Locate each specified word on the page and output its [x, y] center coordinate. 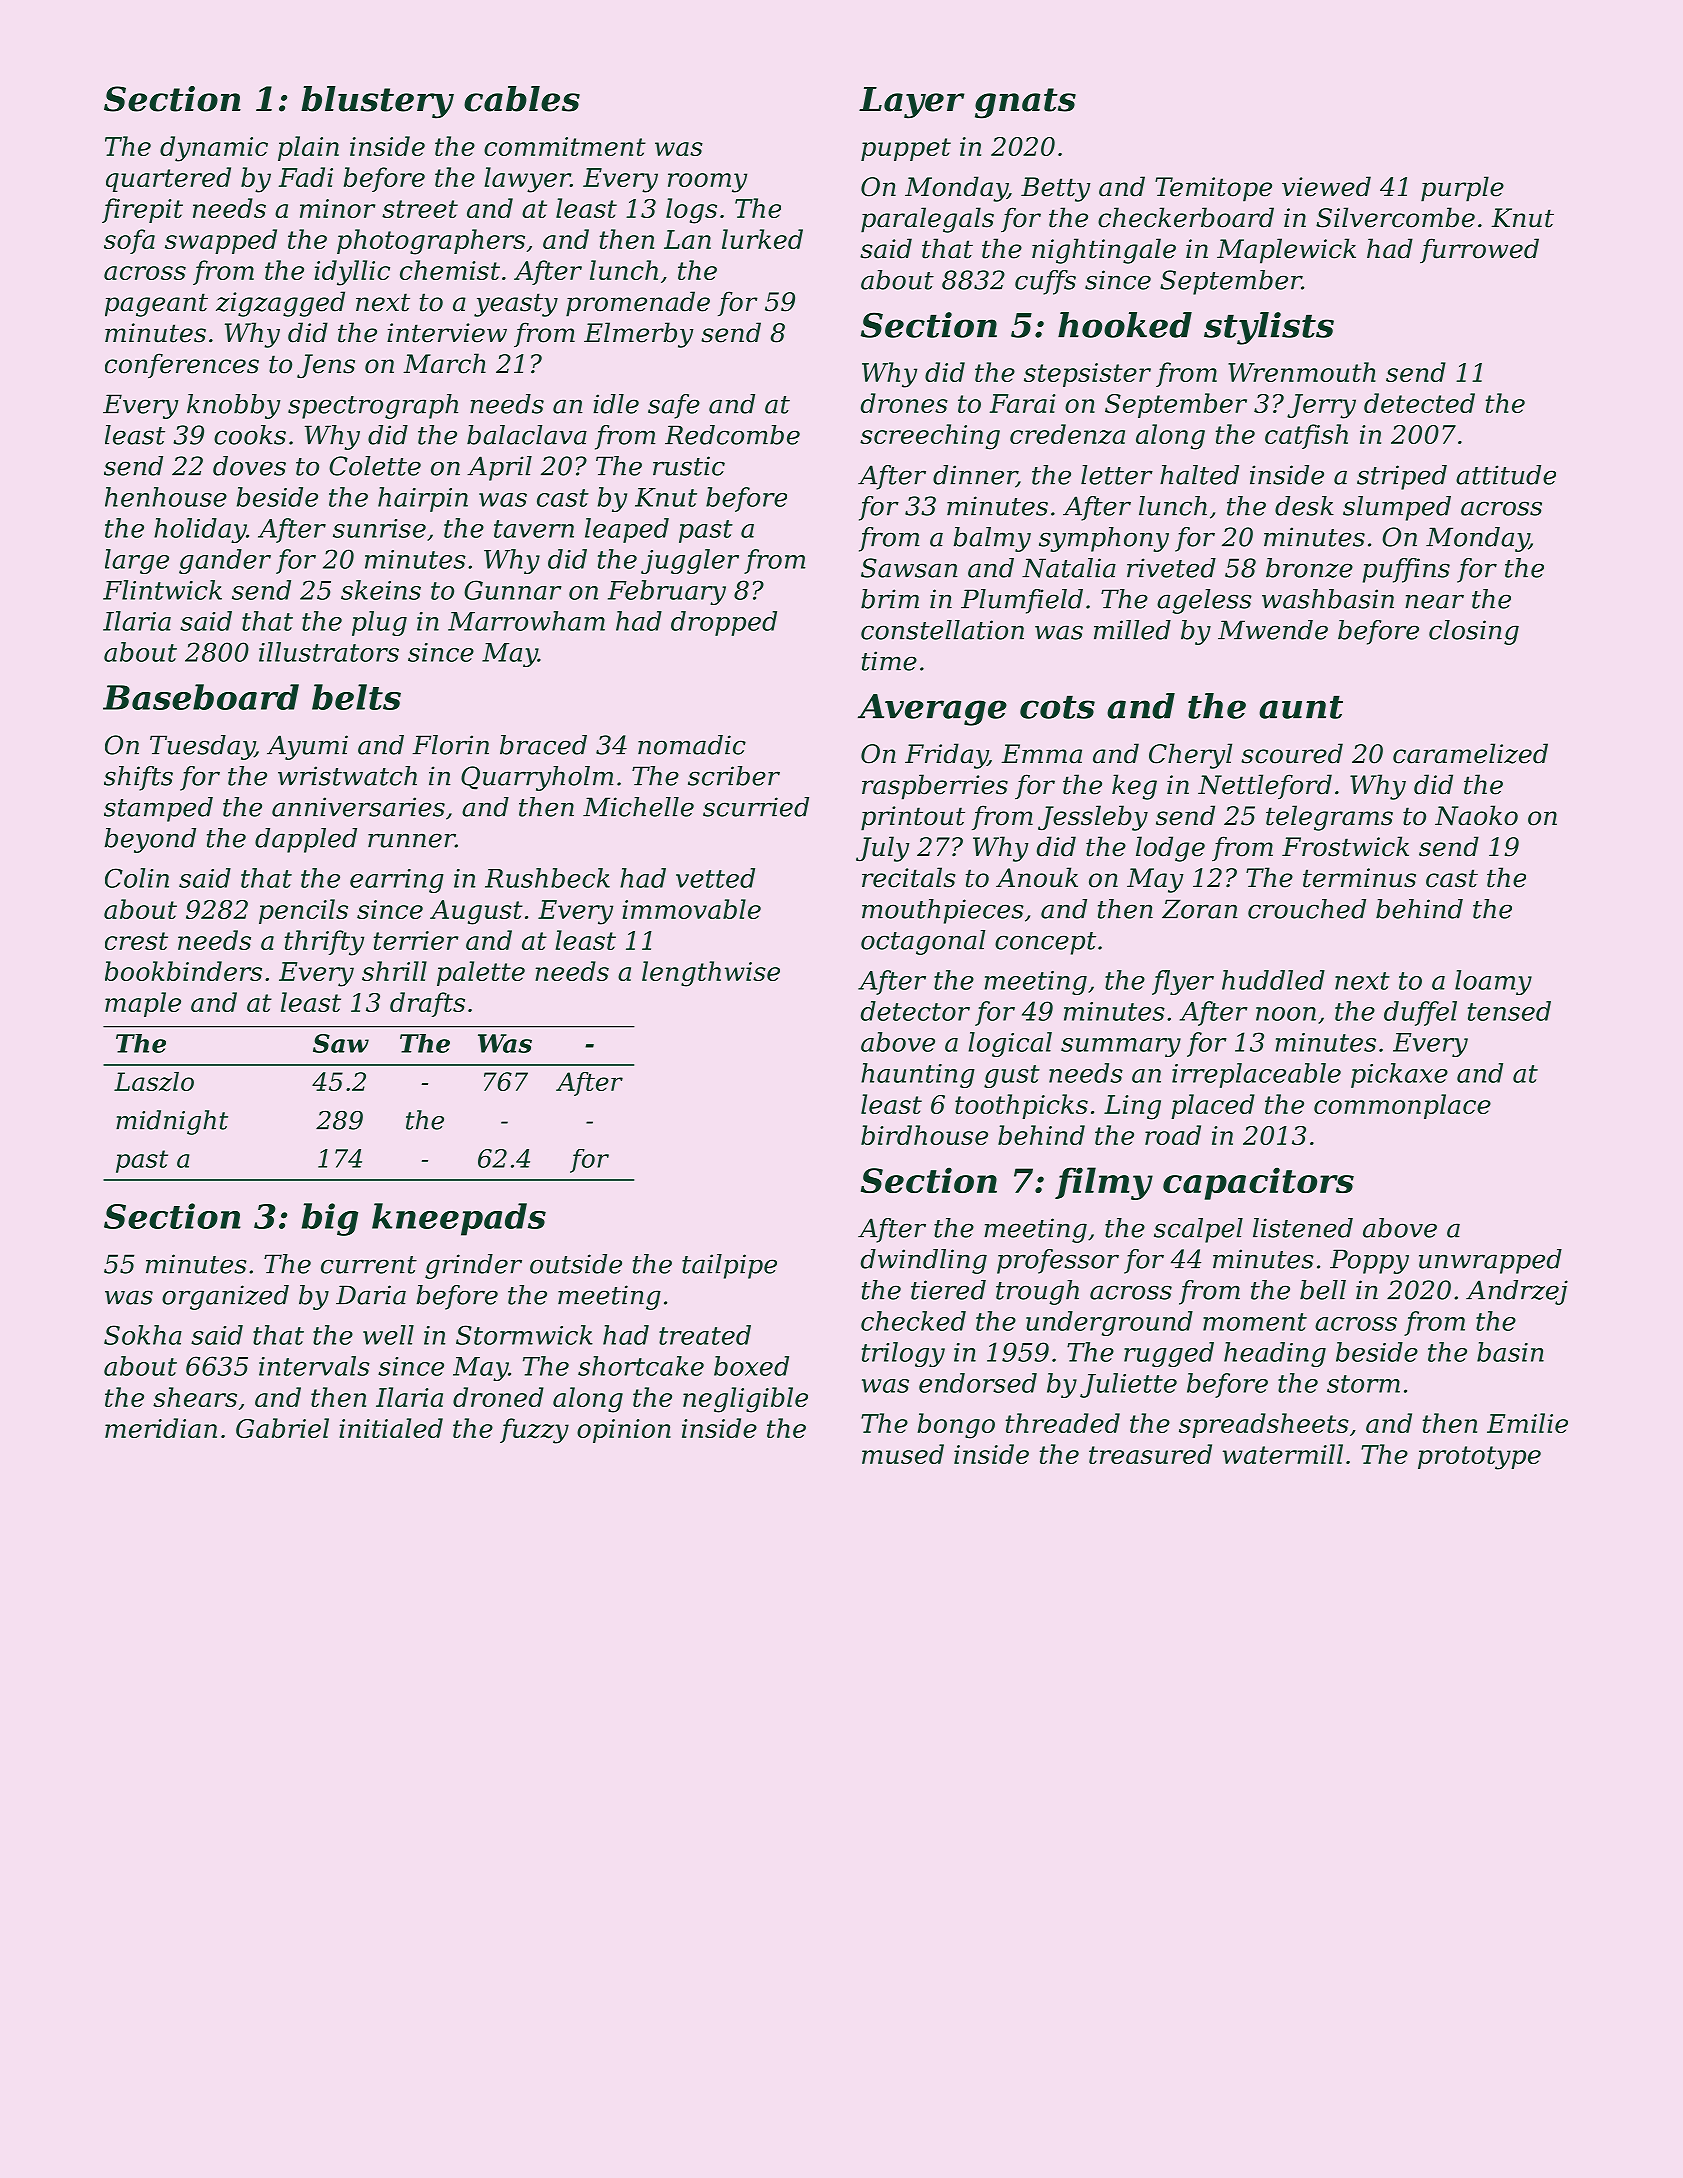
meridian [161, 1428]
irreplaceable [1256, 1075]
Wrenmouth [1302, 372]
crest [136, 941]
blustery [377, 102]
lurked [762, 239]
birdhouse [924, 1135]
